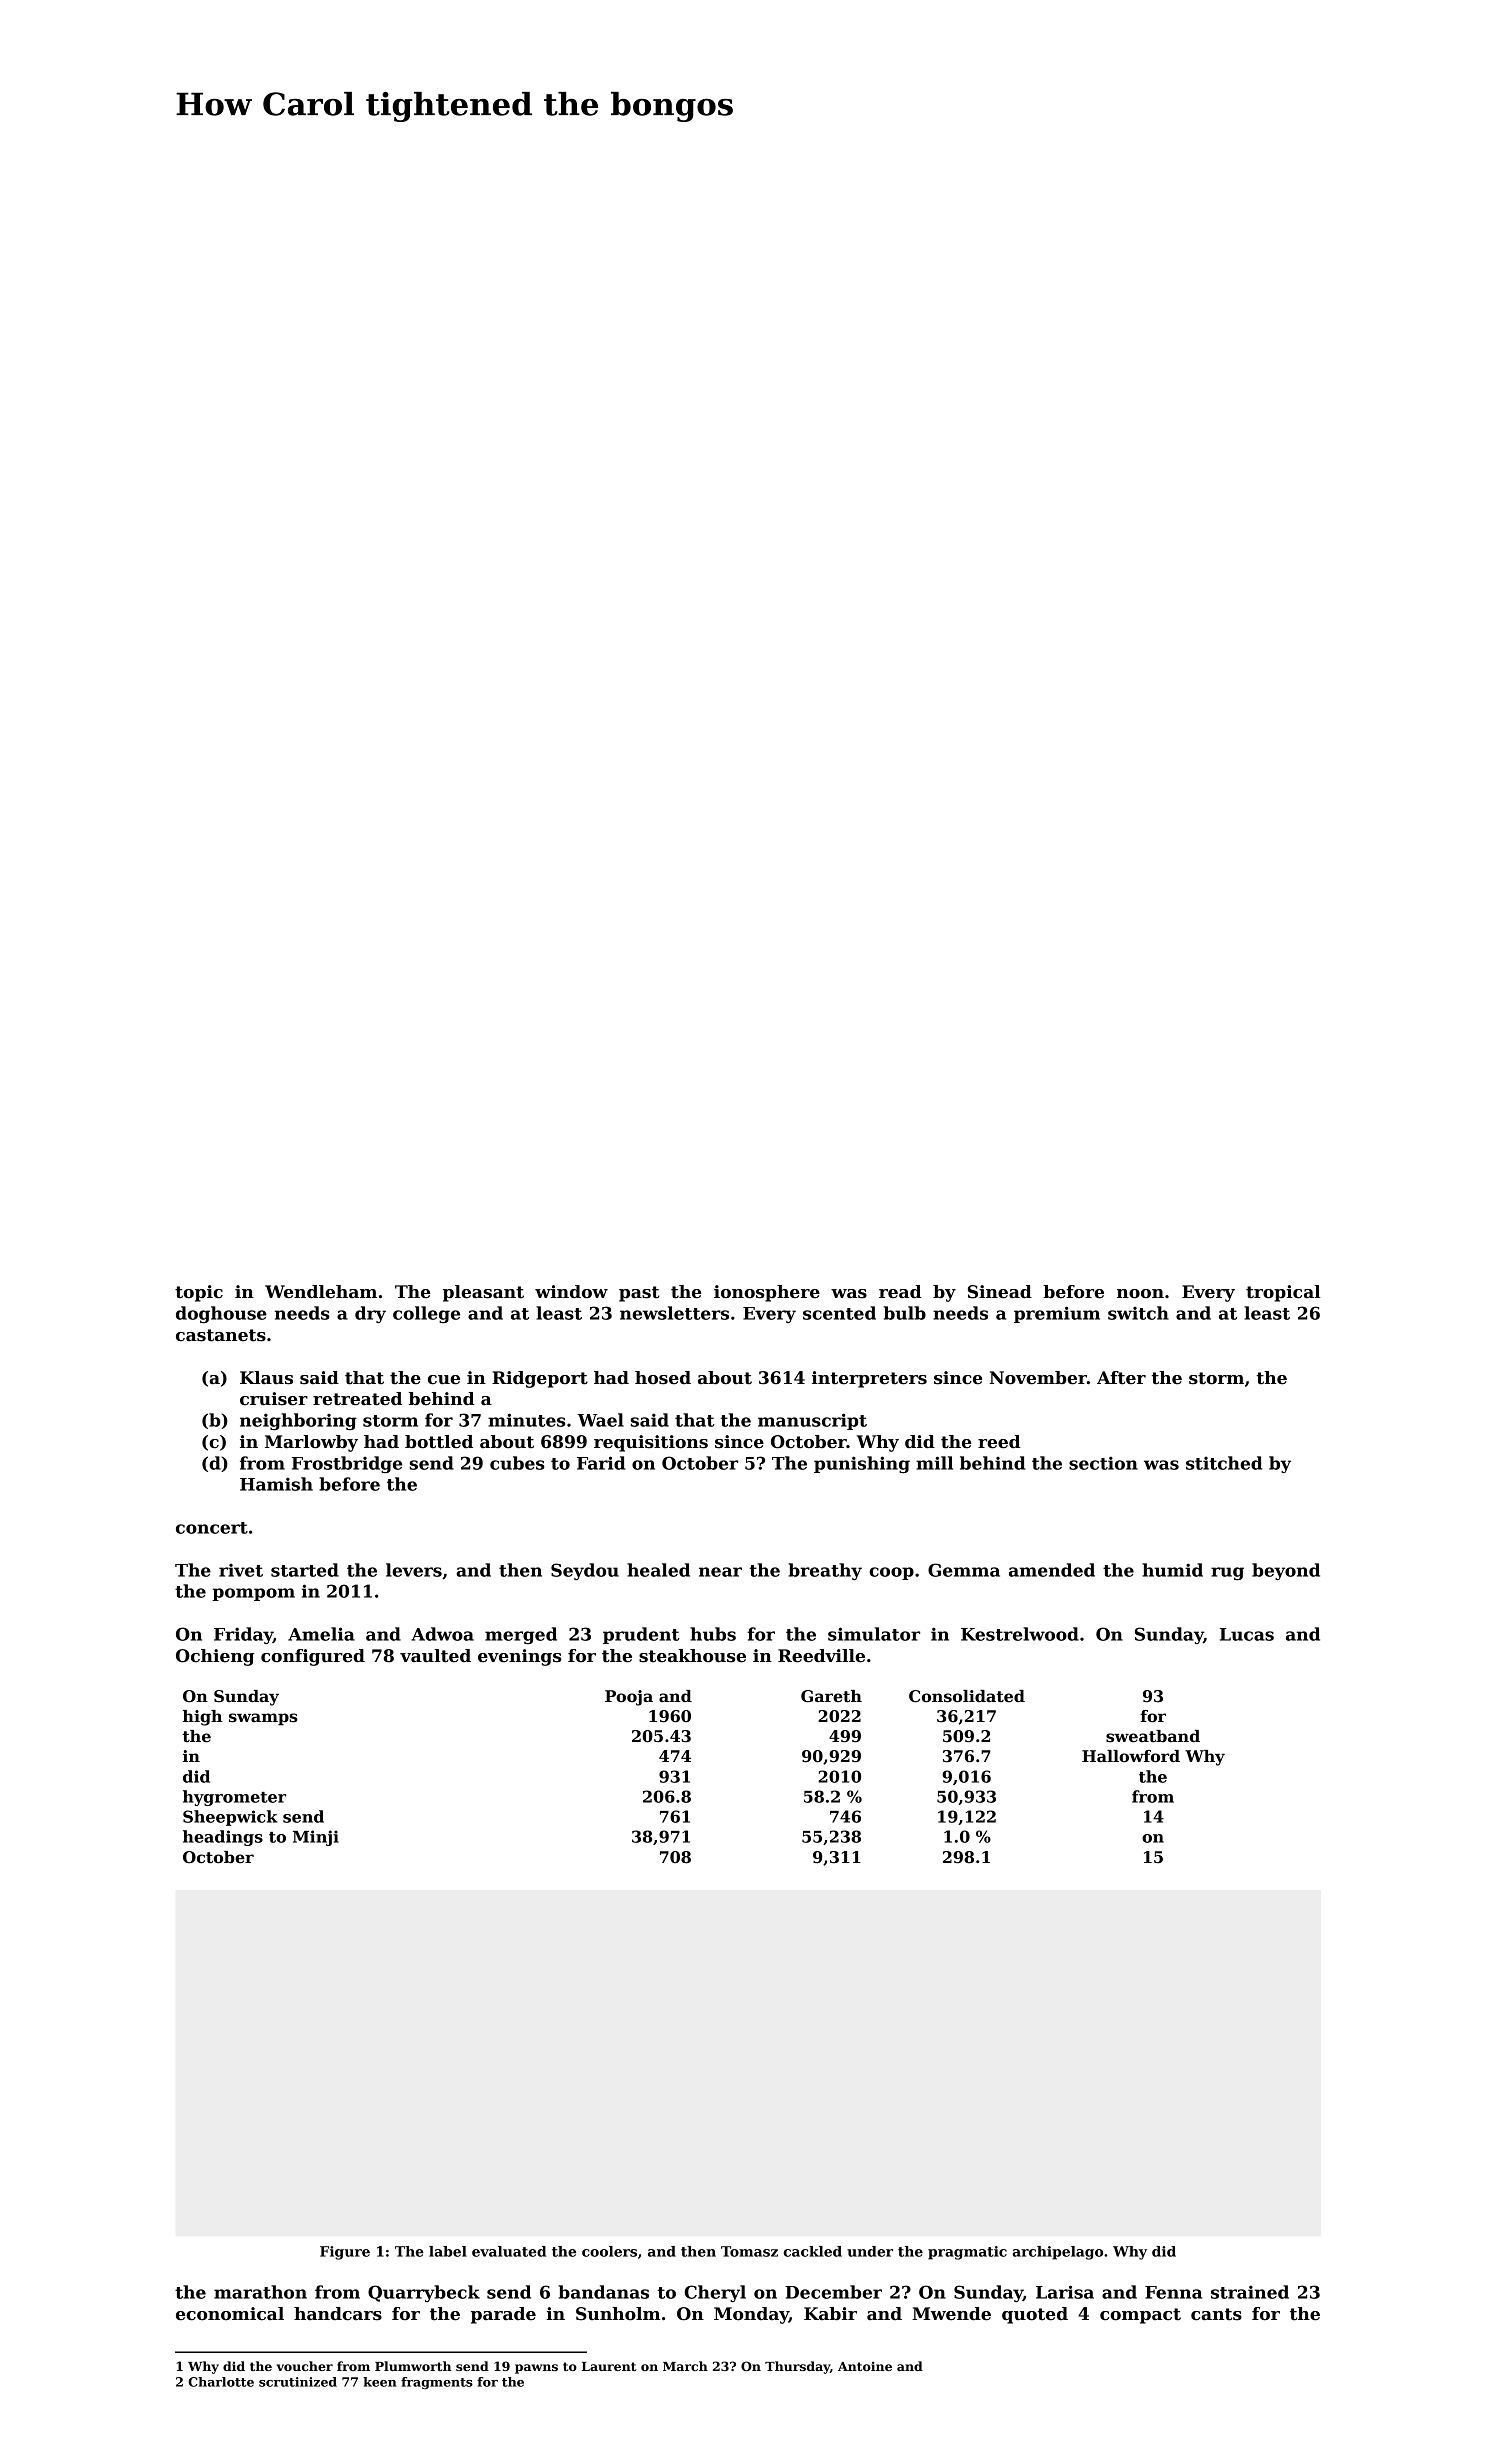 This screenshot has height=2464, width=1496. Describe the element at coordinates (1153, 1736) in the screenshot. I see `sweatband` at that location.
